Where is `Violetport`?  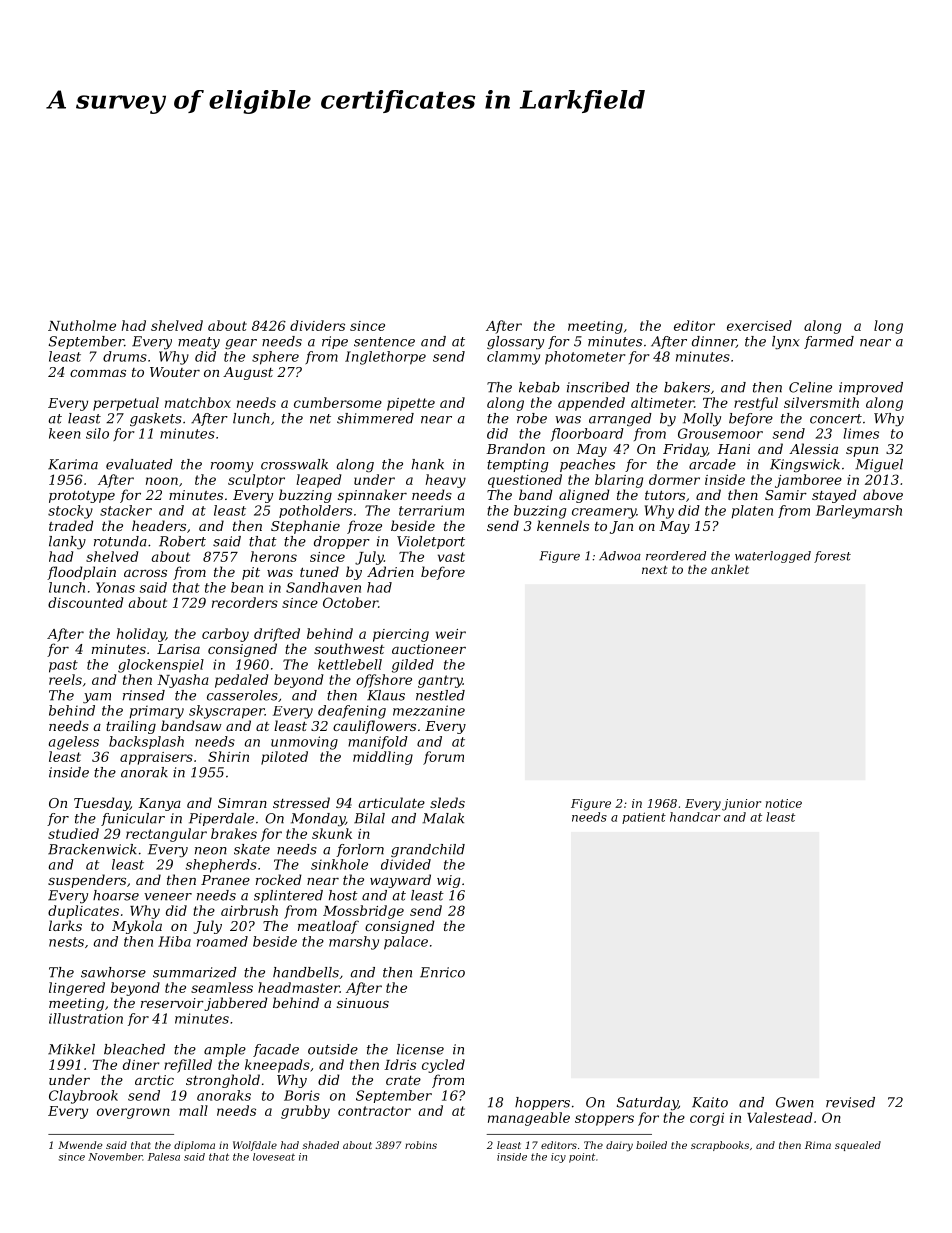
Violetport is located at coordinates (431, 542).
